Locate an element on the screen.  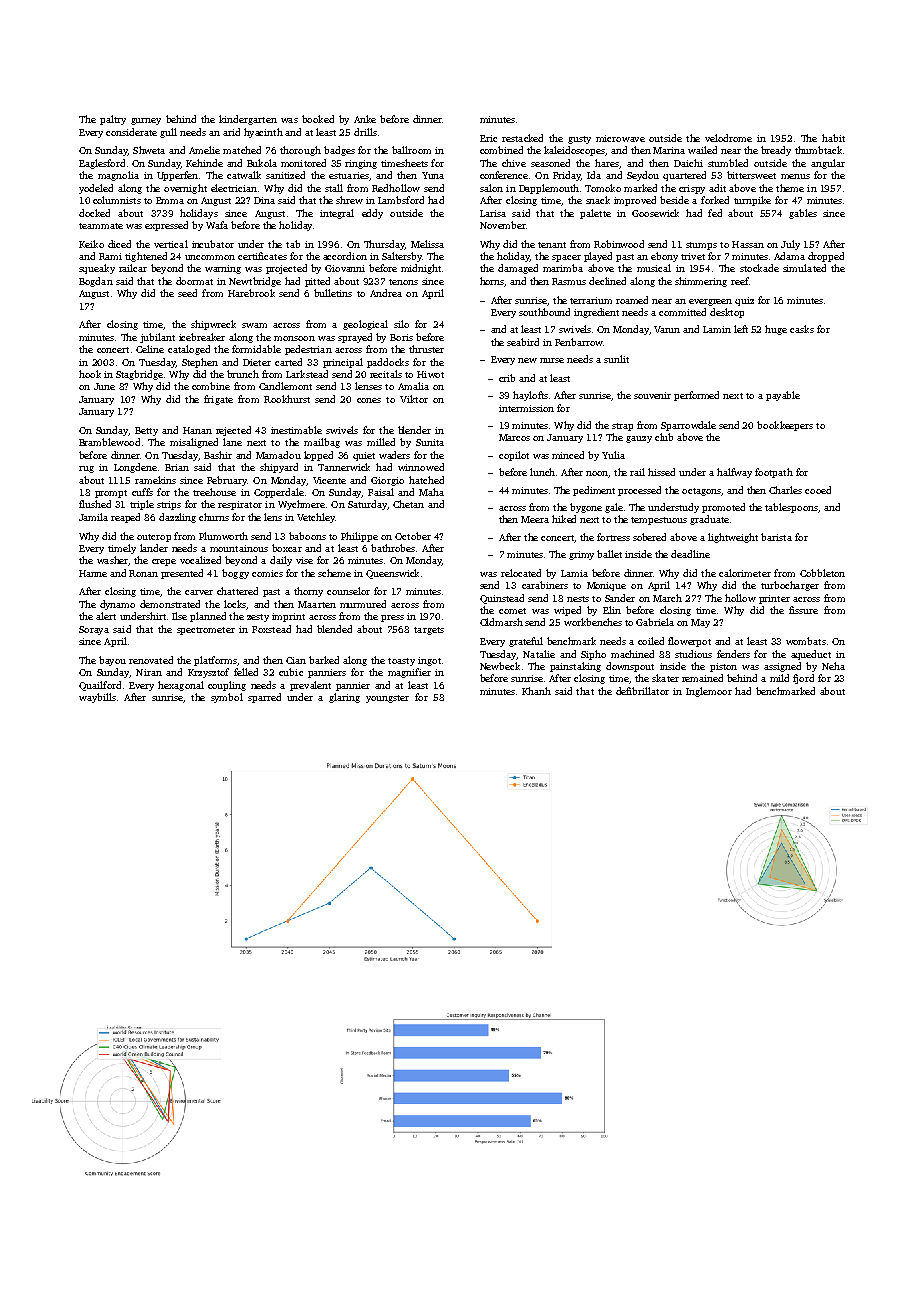
Melissa is located at coordinates (427, 244).
